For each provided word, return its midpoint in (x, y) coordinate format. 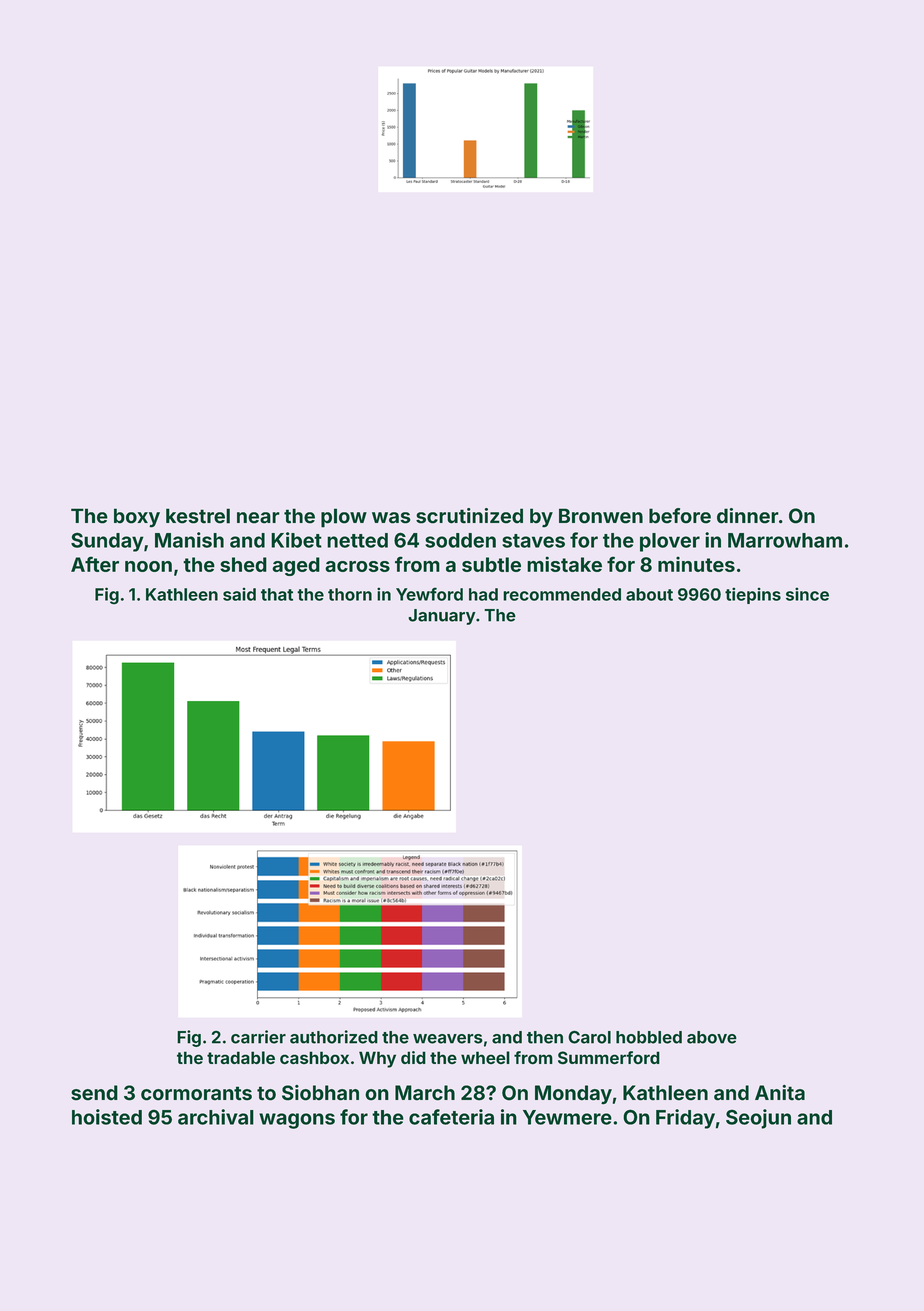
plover (670, 542)
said (239, 594)
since (807, 594)
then (545, 1037)
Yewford (429, 594)
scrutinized (469, 516)
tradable (241, 1057)
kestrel (198, 516)
